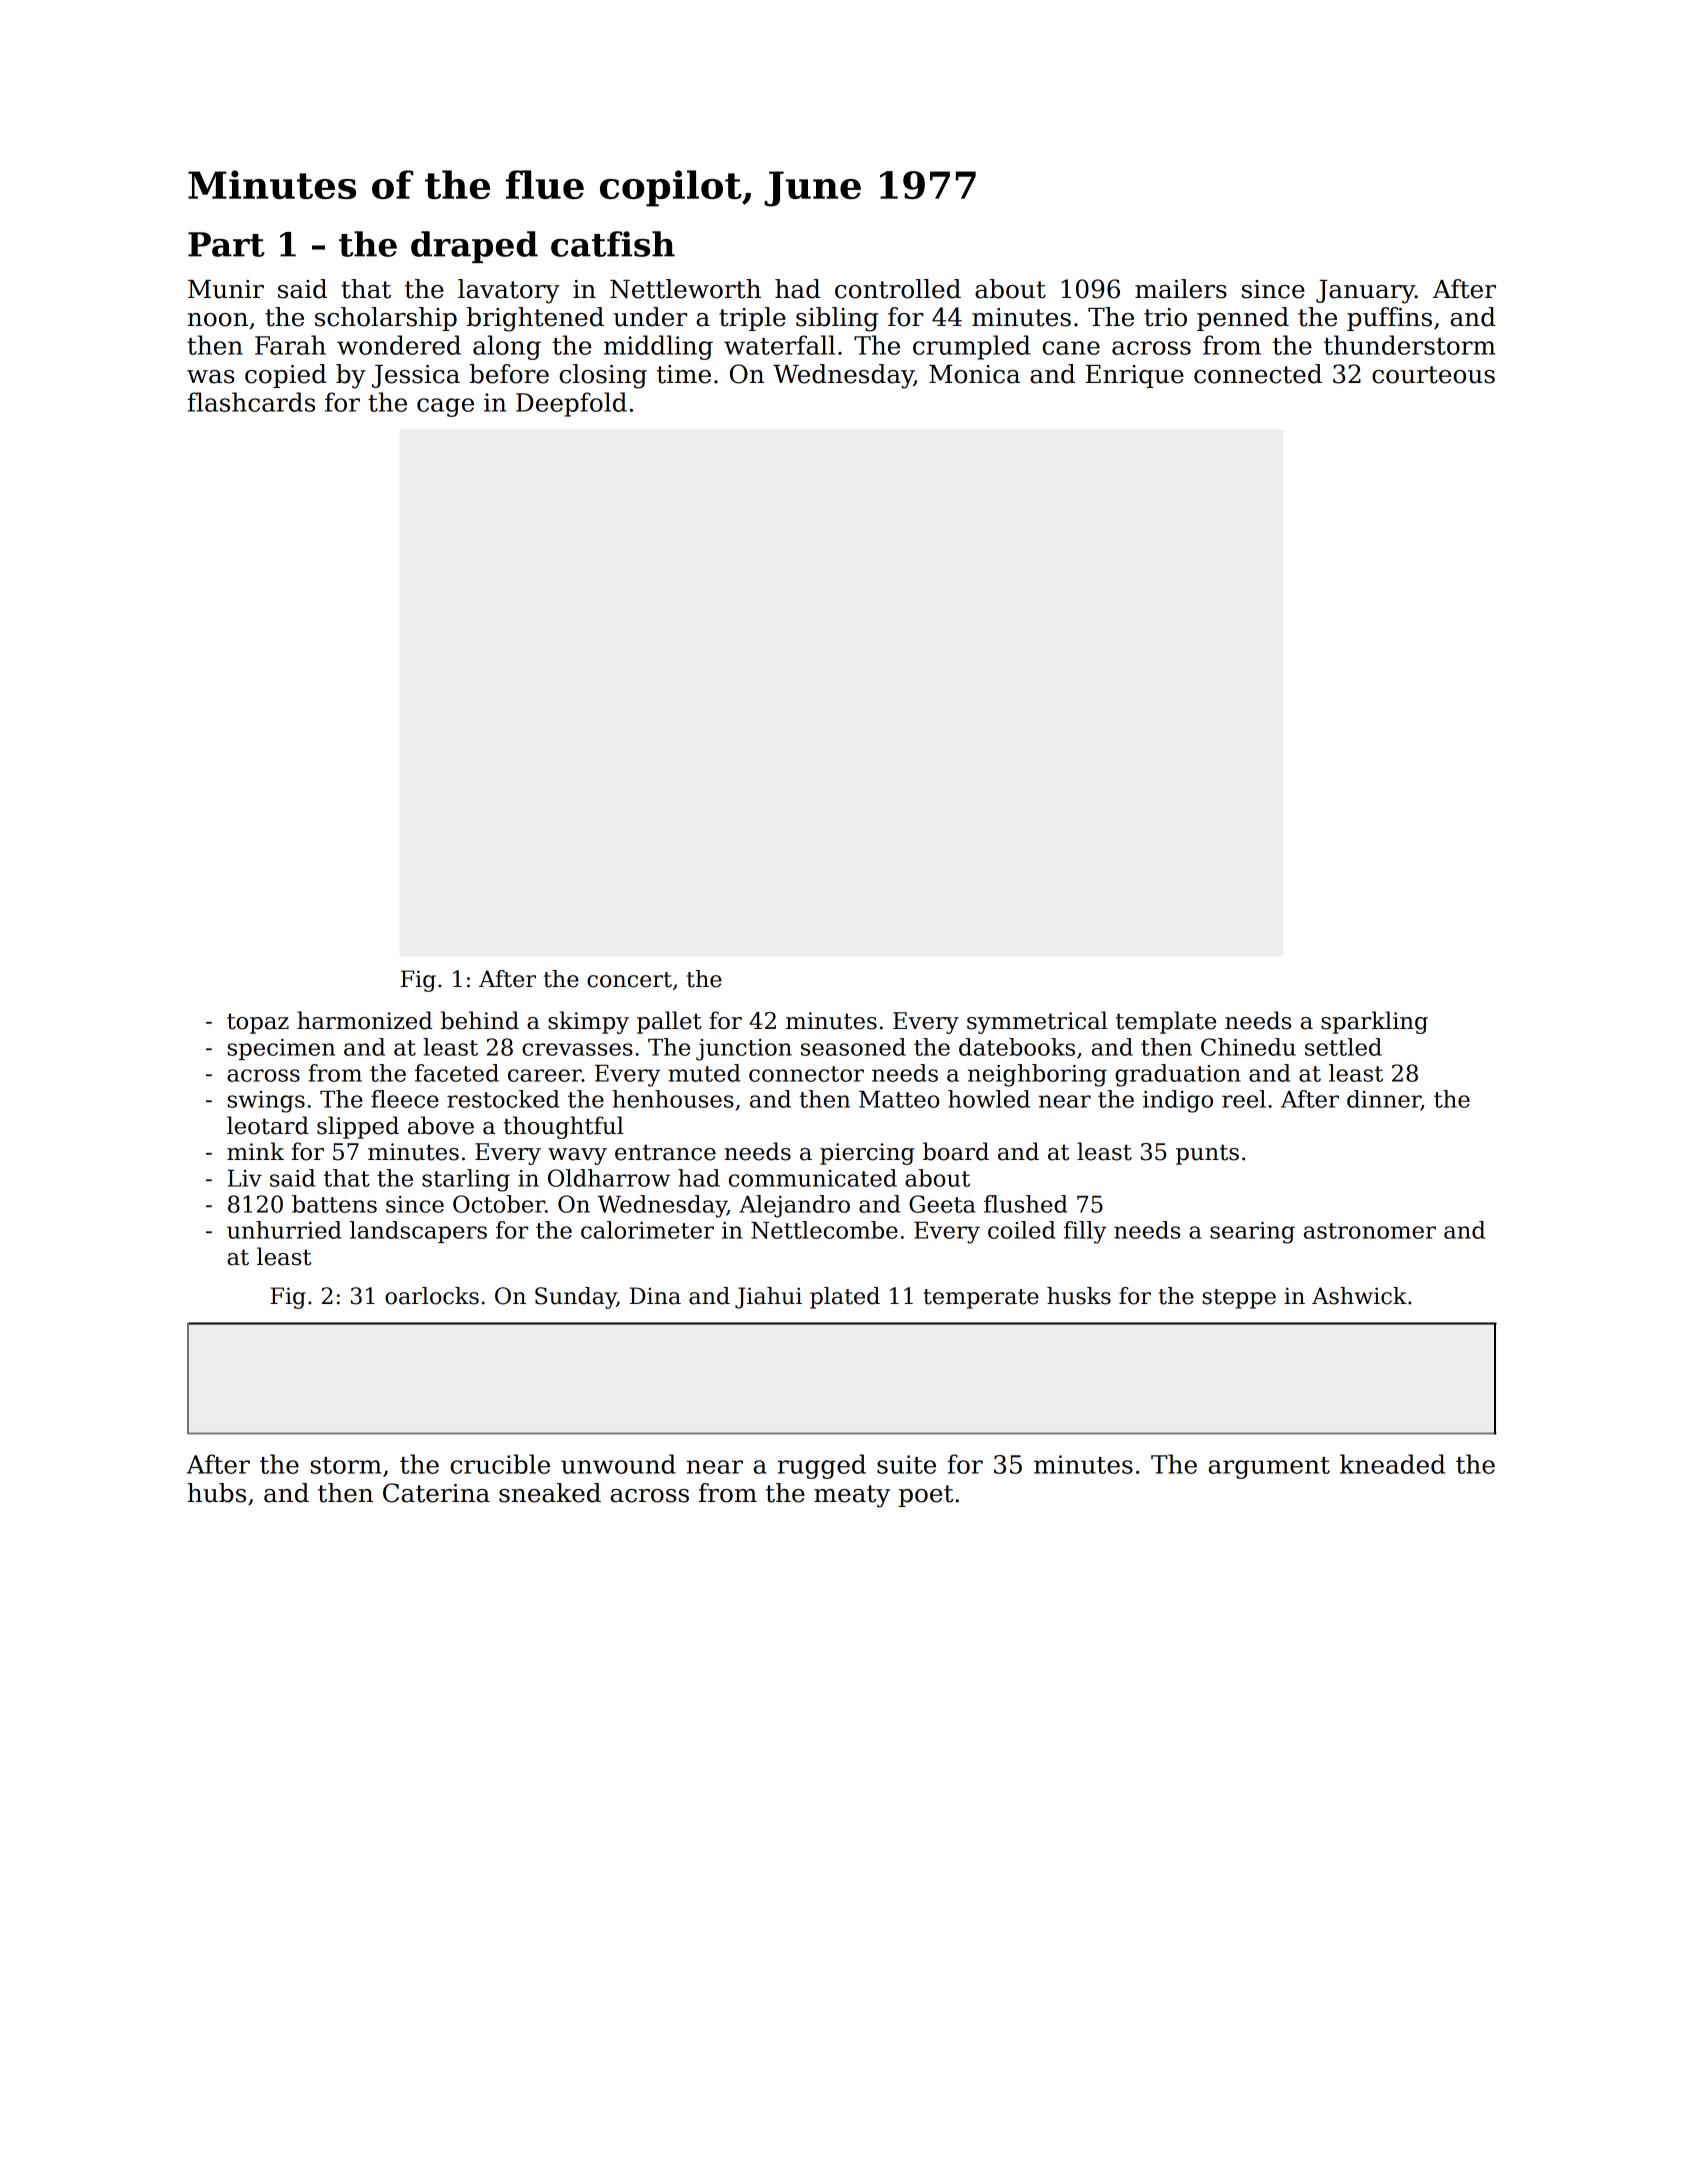 The width and height of the screenshot is (1683, 2178). I want to click on Enrique, so click(1135, 376).
